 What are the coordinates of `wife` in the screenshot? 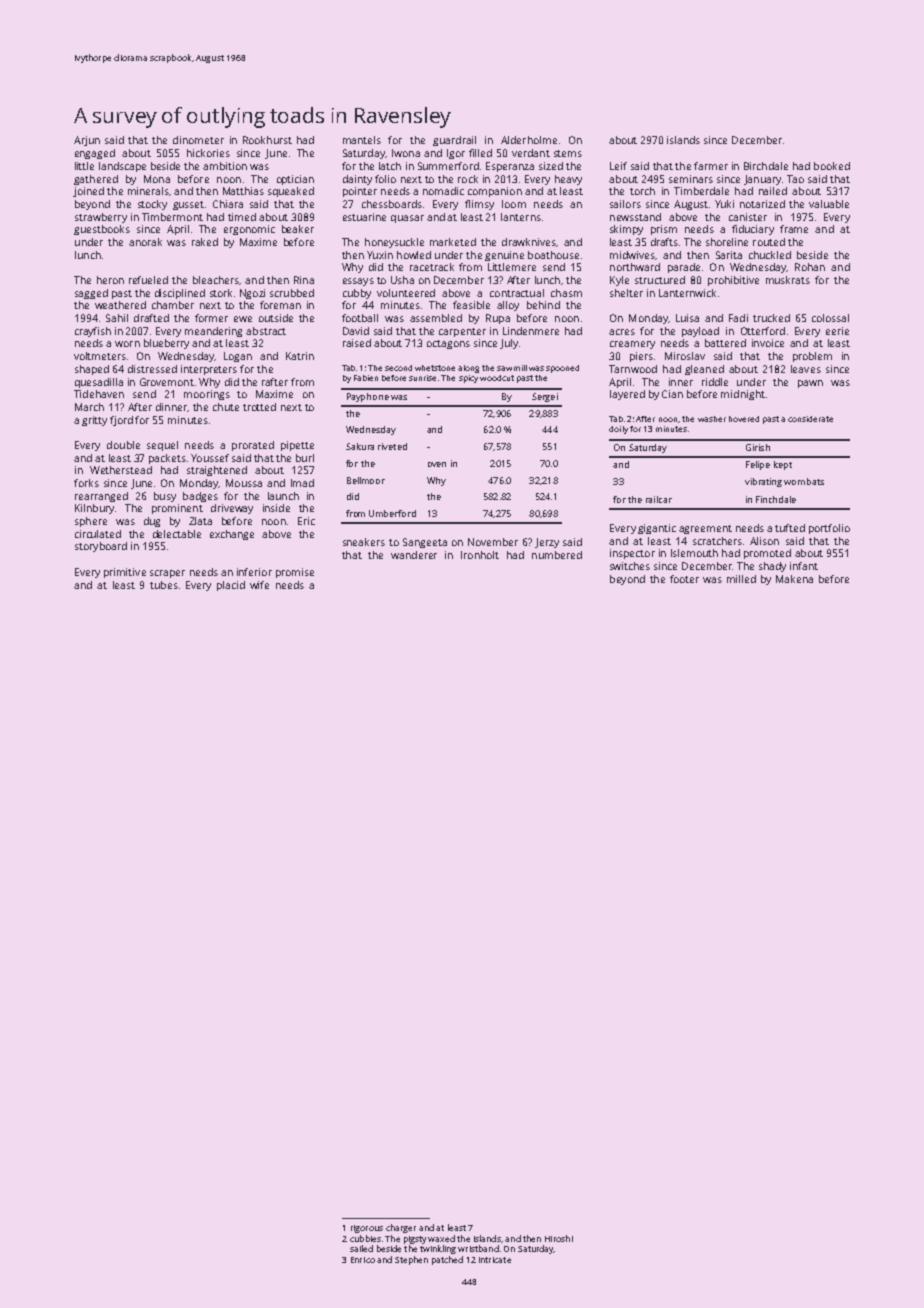 It's located at (259, 585).
